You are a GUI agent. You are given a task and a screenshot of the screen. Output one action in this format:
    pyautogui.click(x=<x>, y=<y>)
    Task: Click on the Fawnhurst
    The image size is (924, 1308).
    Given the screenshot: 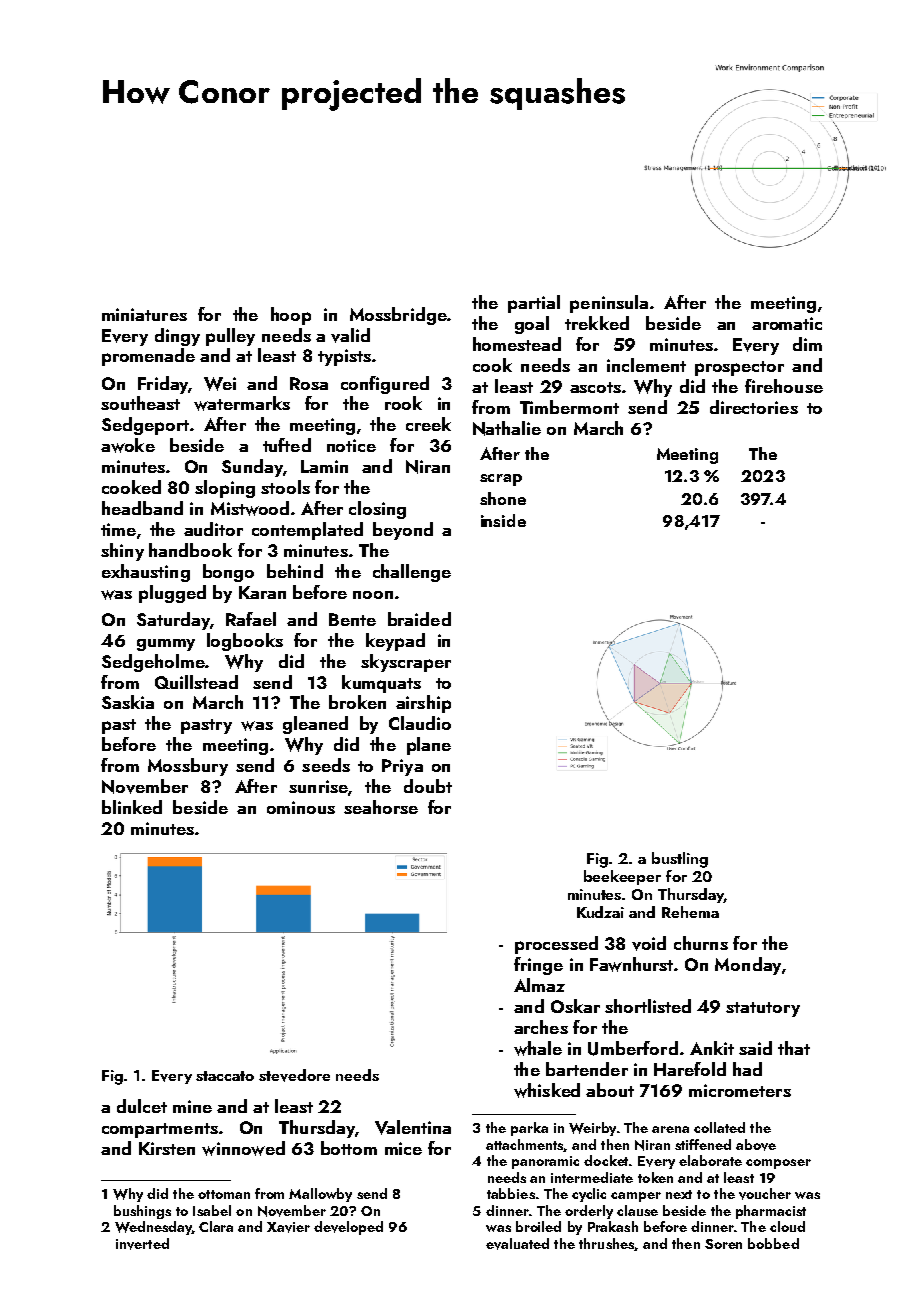 What is the action you would take?
    pyautogui.click(x=631, y=964)
